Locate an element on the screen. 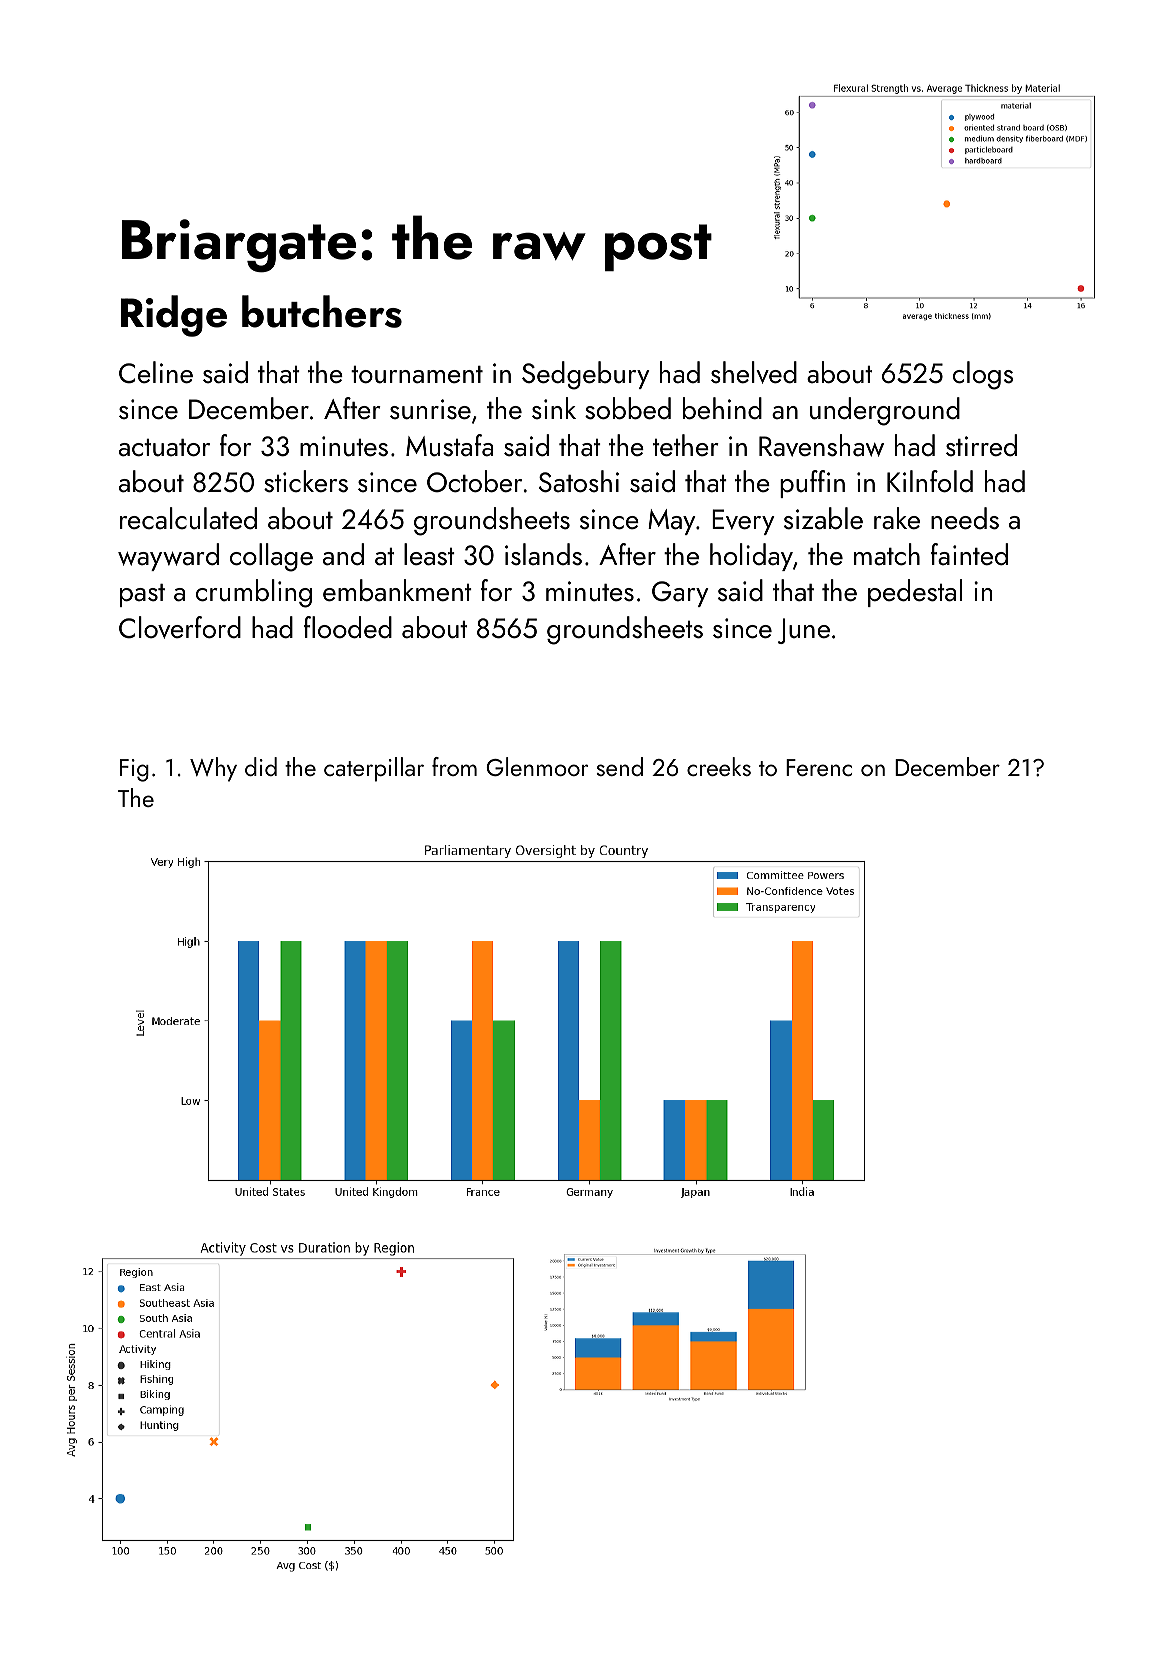 The image size is (1165, 1654). underground is located at coordinates (885, 411).
